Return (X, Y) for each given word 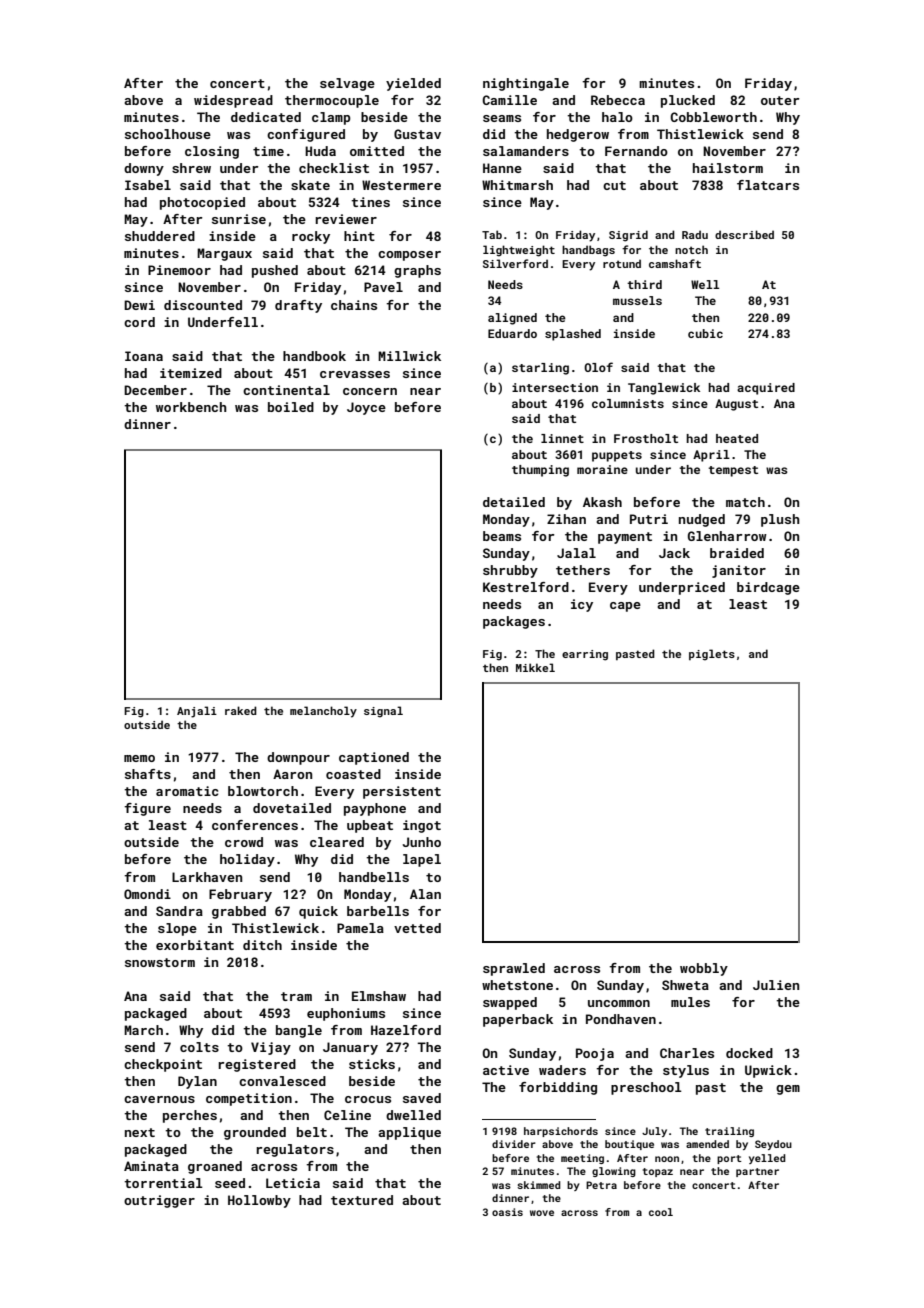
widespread (233, 101)
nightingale (526, 84)
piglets (712, 655)
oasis (507, 1212)
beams (502, 536)
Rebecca (618, 100)
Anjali (197, 712)
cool (661, 1212)
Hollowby (259, 1201)
